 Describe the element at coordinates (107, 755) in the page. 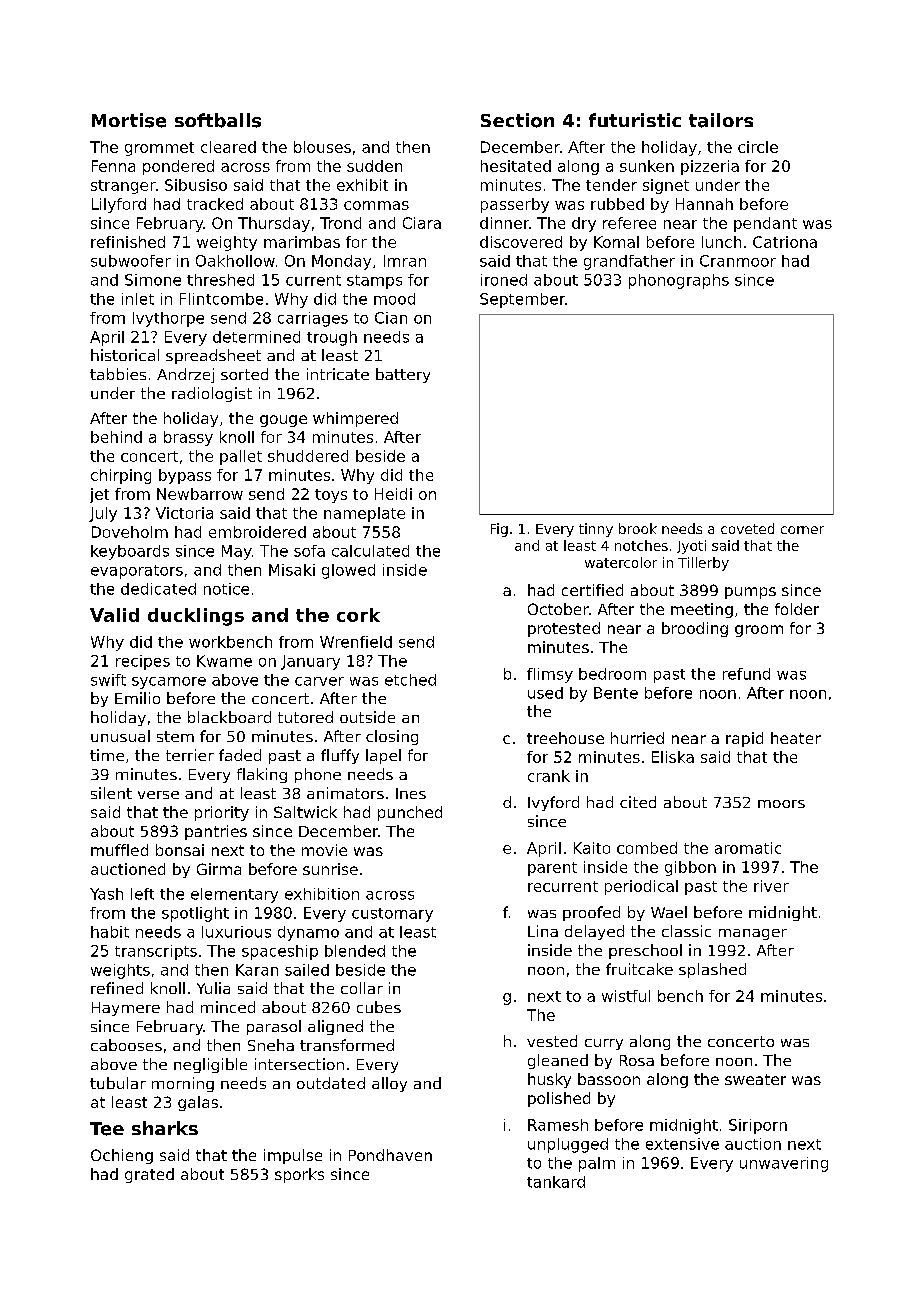

I see `time` at that location.
